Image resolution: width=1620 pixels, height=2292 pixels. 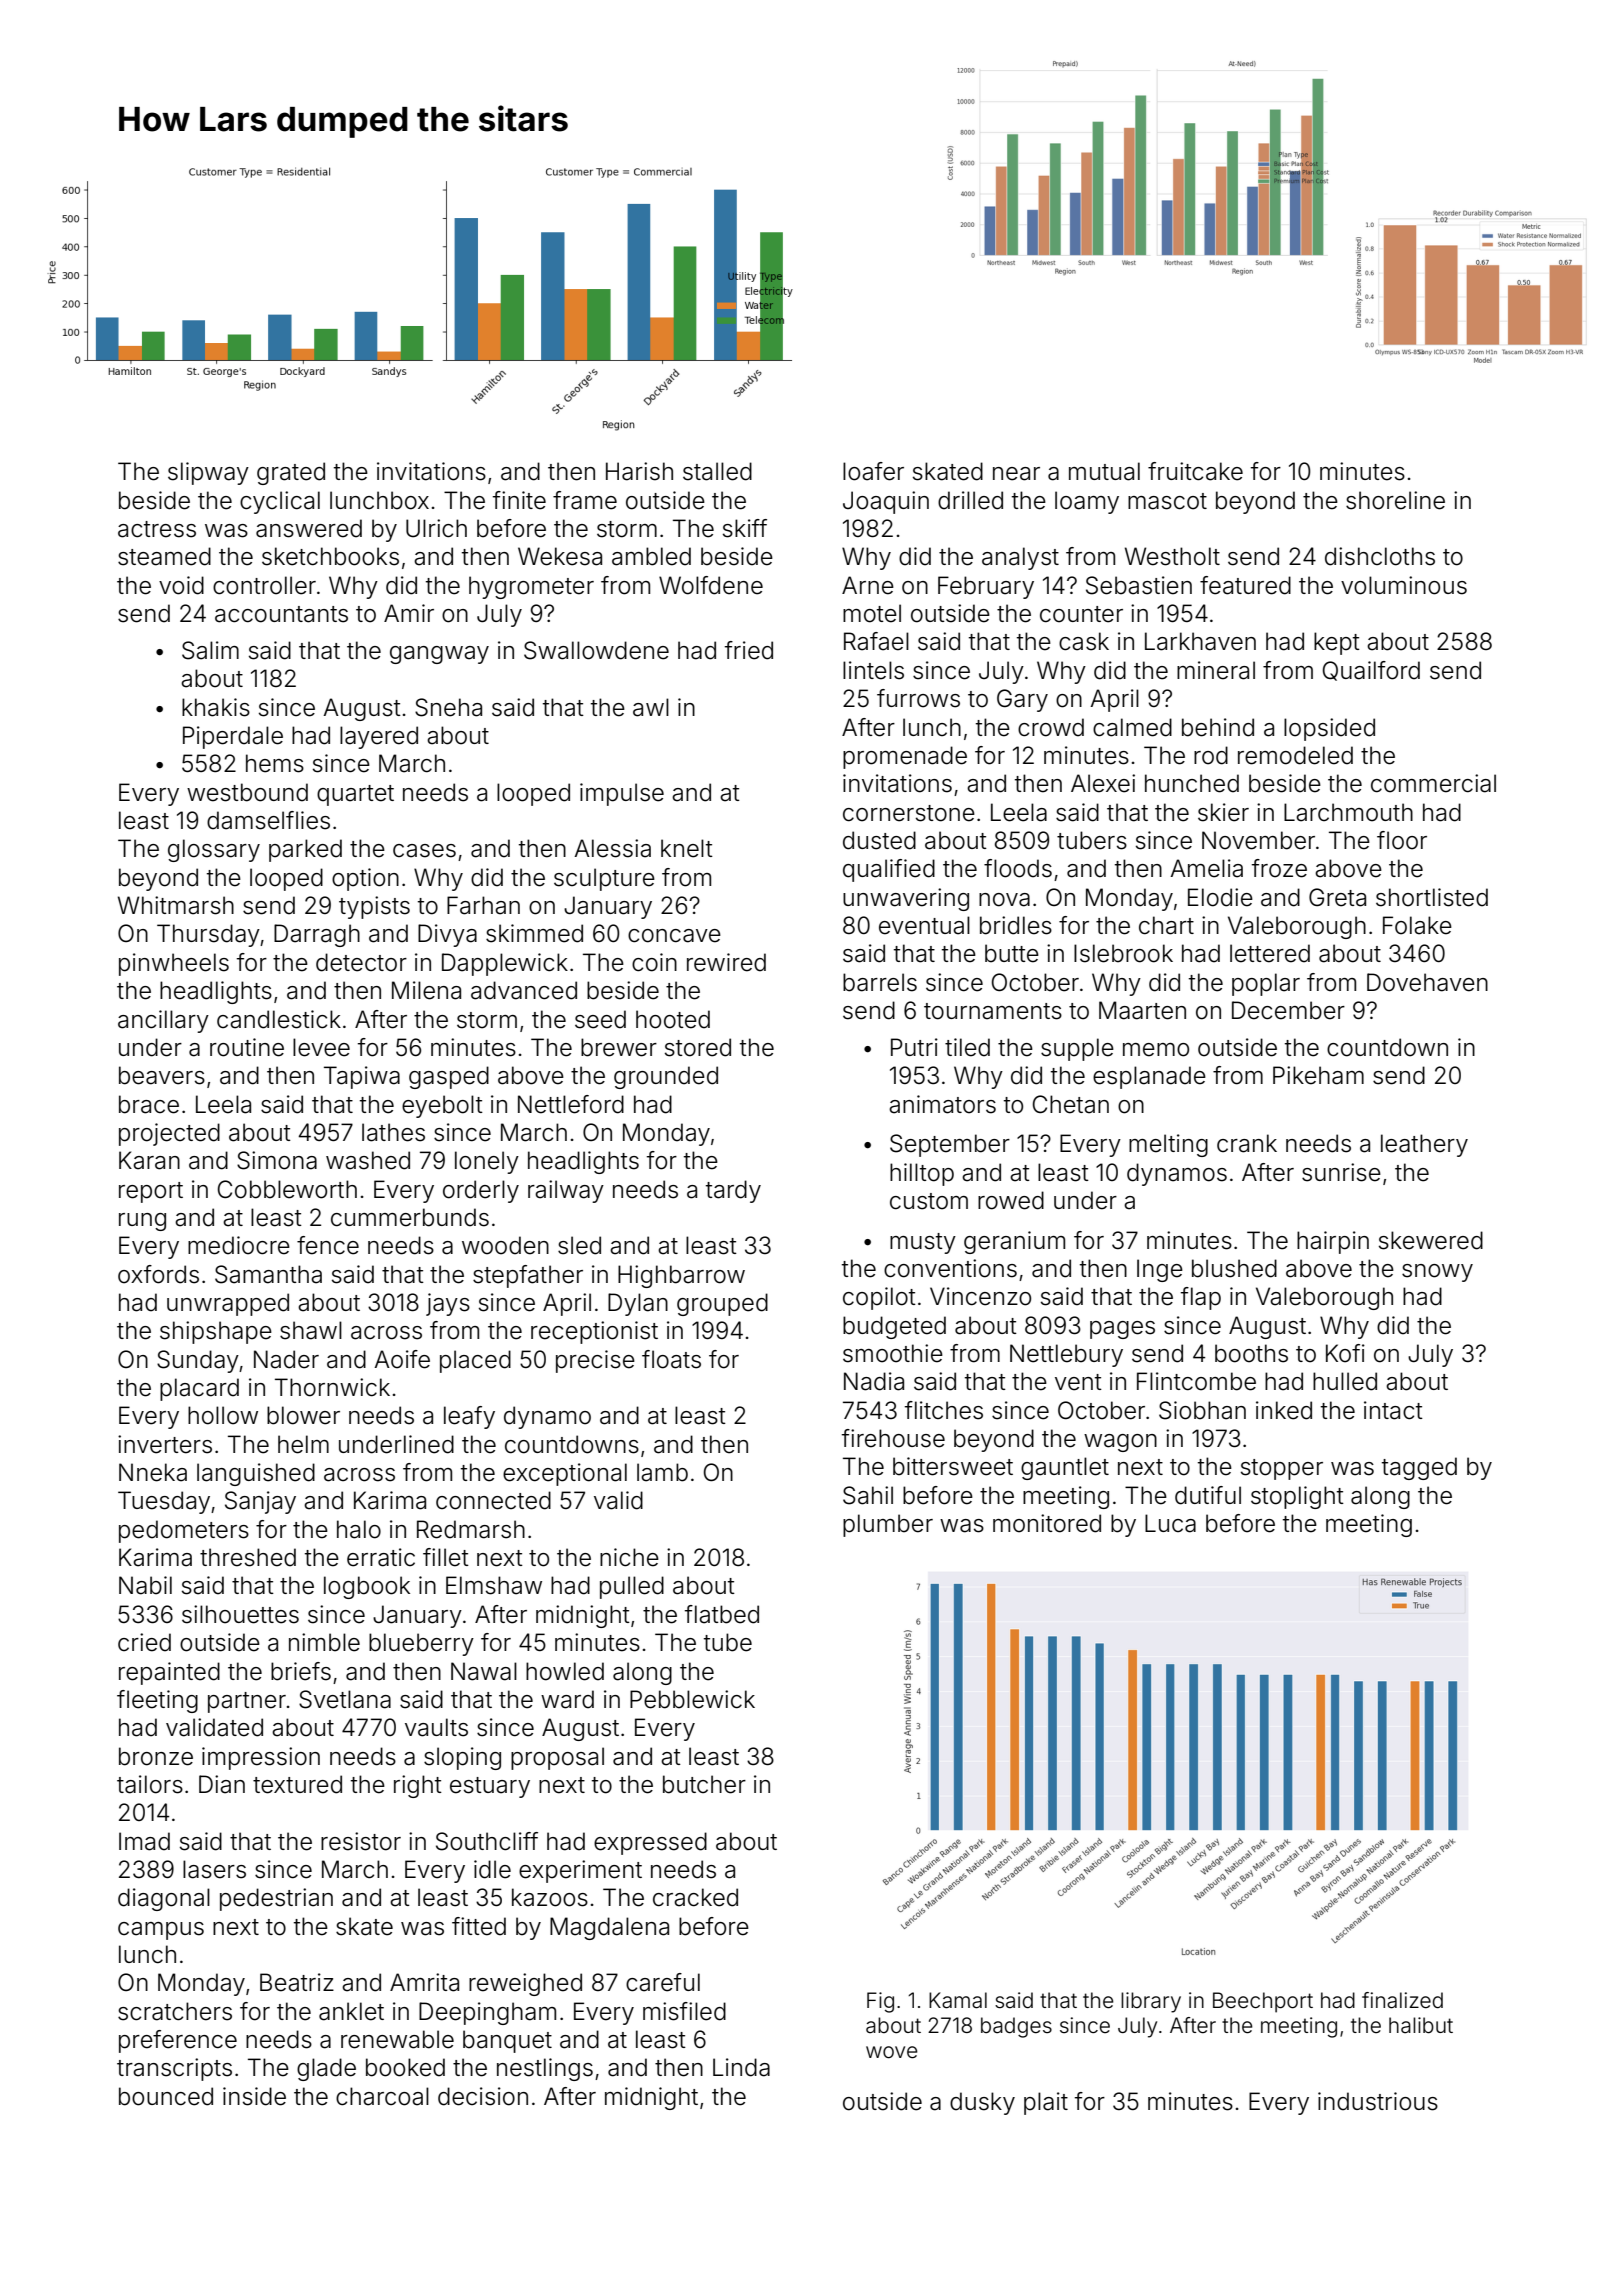 What do you see at coordinates (1395, 500) in the page?
I see `shoreline` at bounding box center [1395, 500].
